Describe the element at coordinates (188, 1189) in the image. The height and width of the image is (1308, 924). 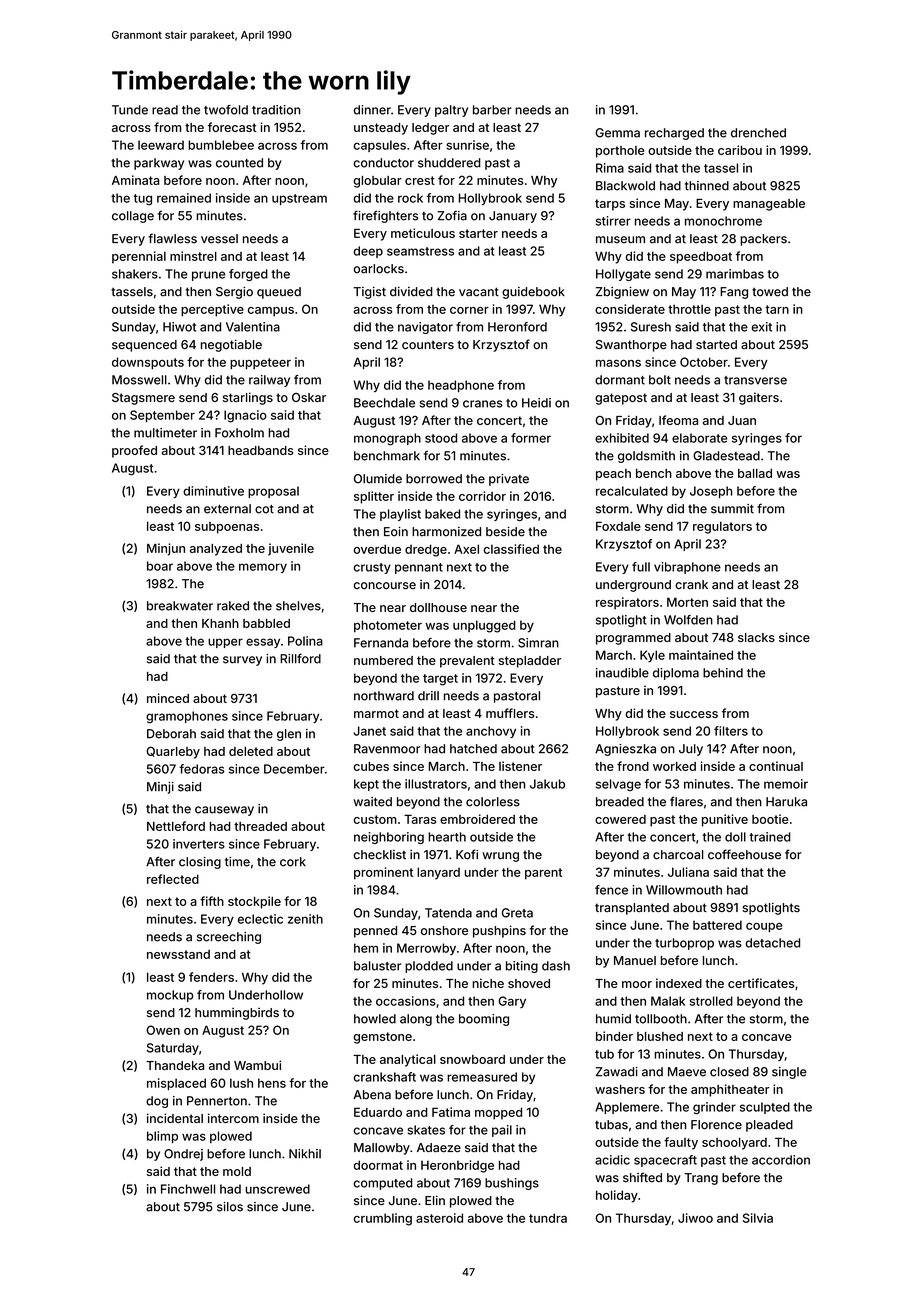
I see `Finchwell` at that location.
